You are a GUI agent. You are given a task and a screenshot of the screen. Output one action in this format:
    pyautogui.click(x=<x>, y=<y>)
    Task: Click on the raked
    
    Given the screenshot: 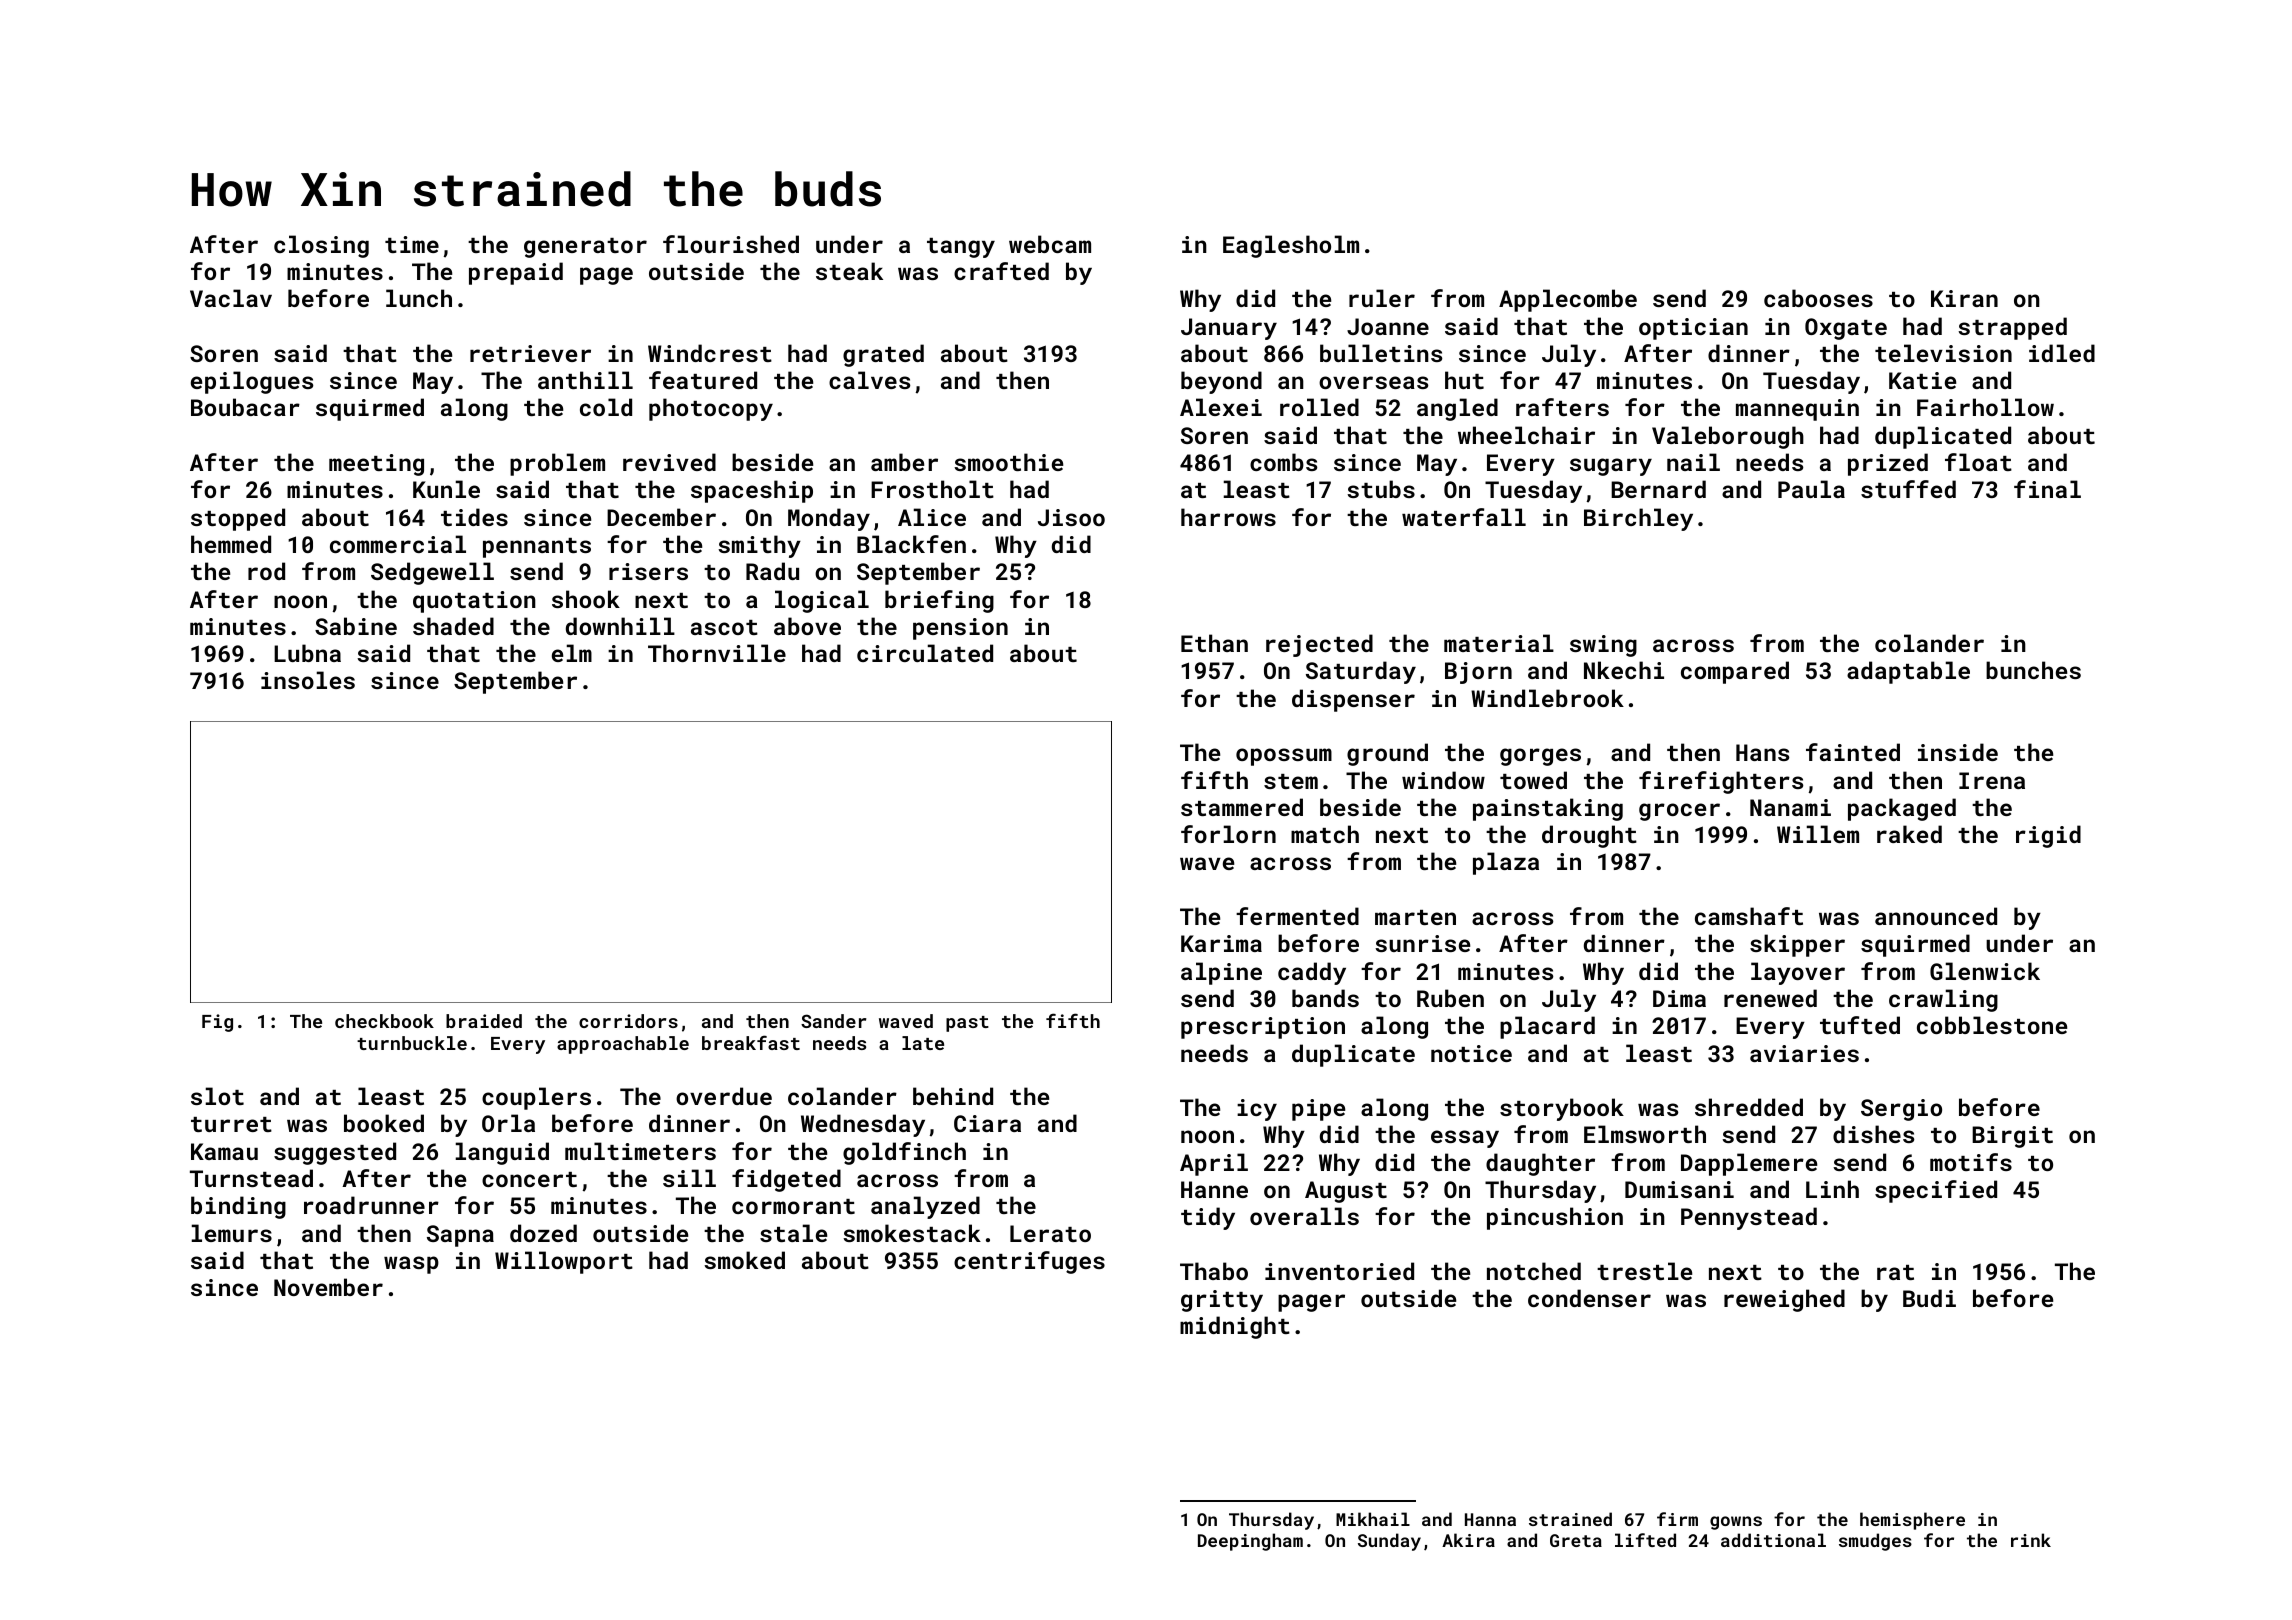 What is the action you would take?
    pyautogui.click(x=1909, y=834)
